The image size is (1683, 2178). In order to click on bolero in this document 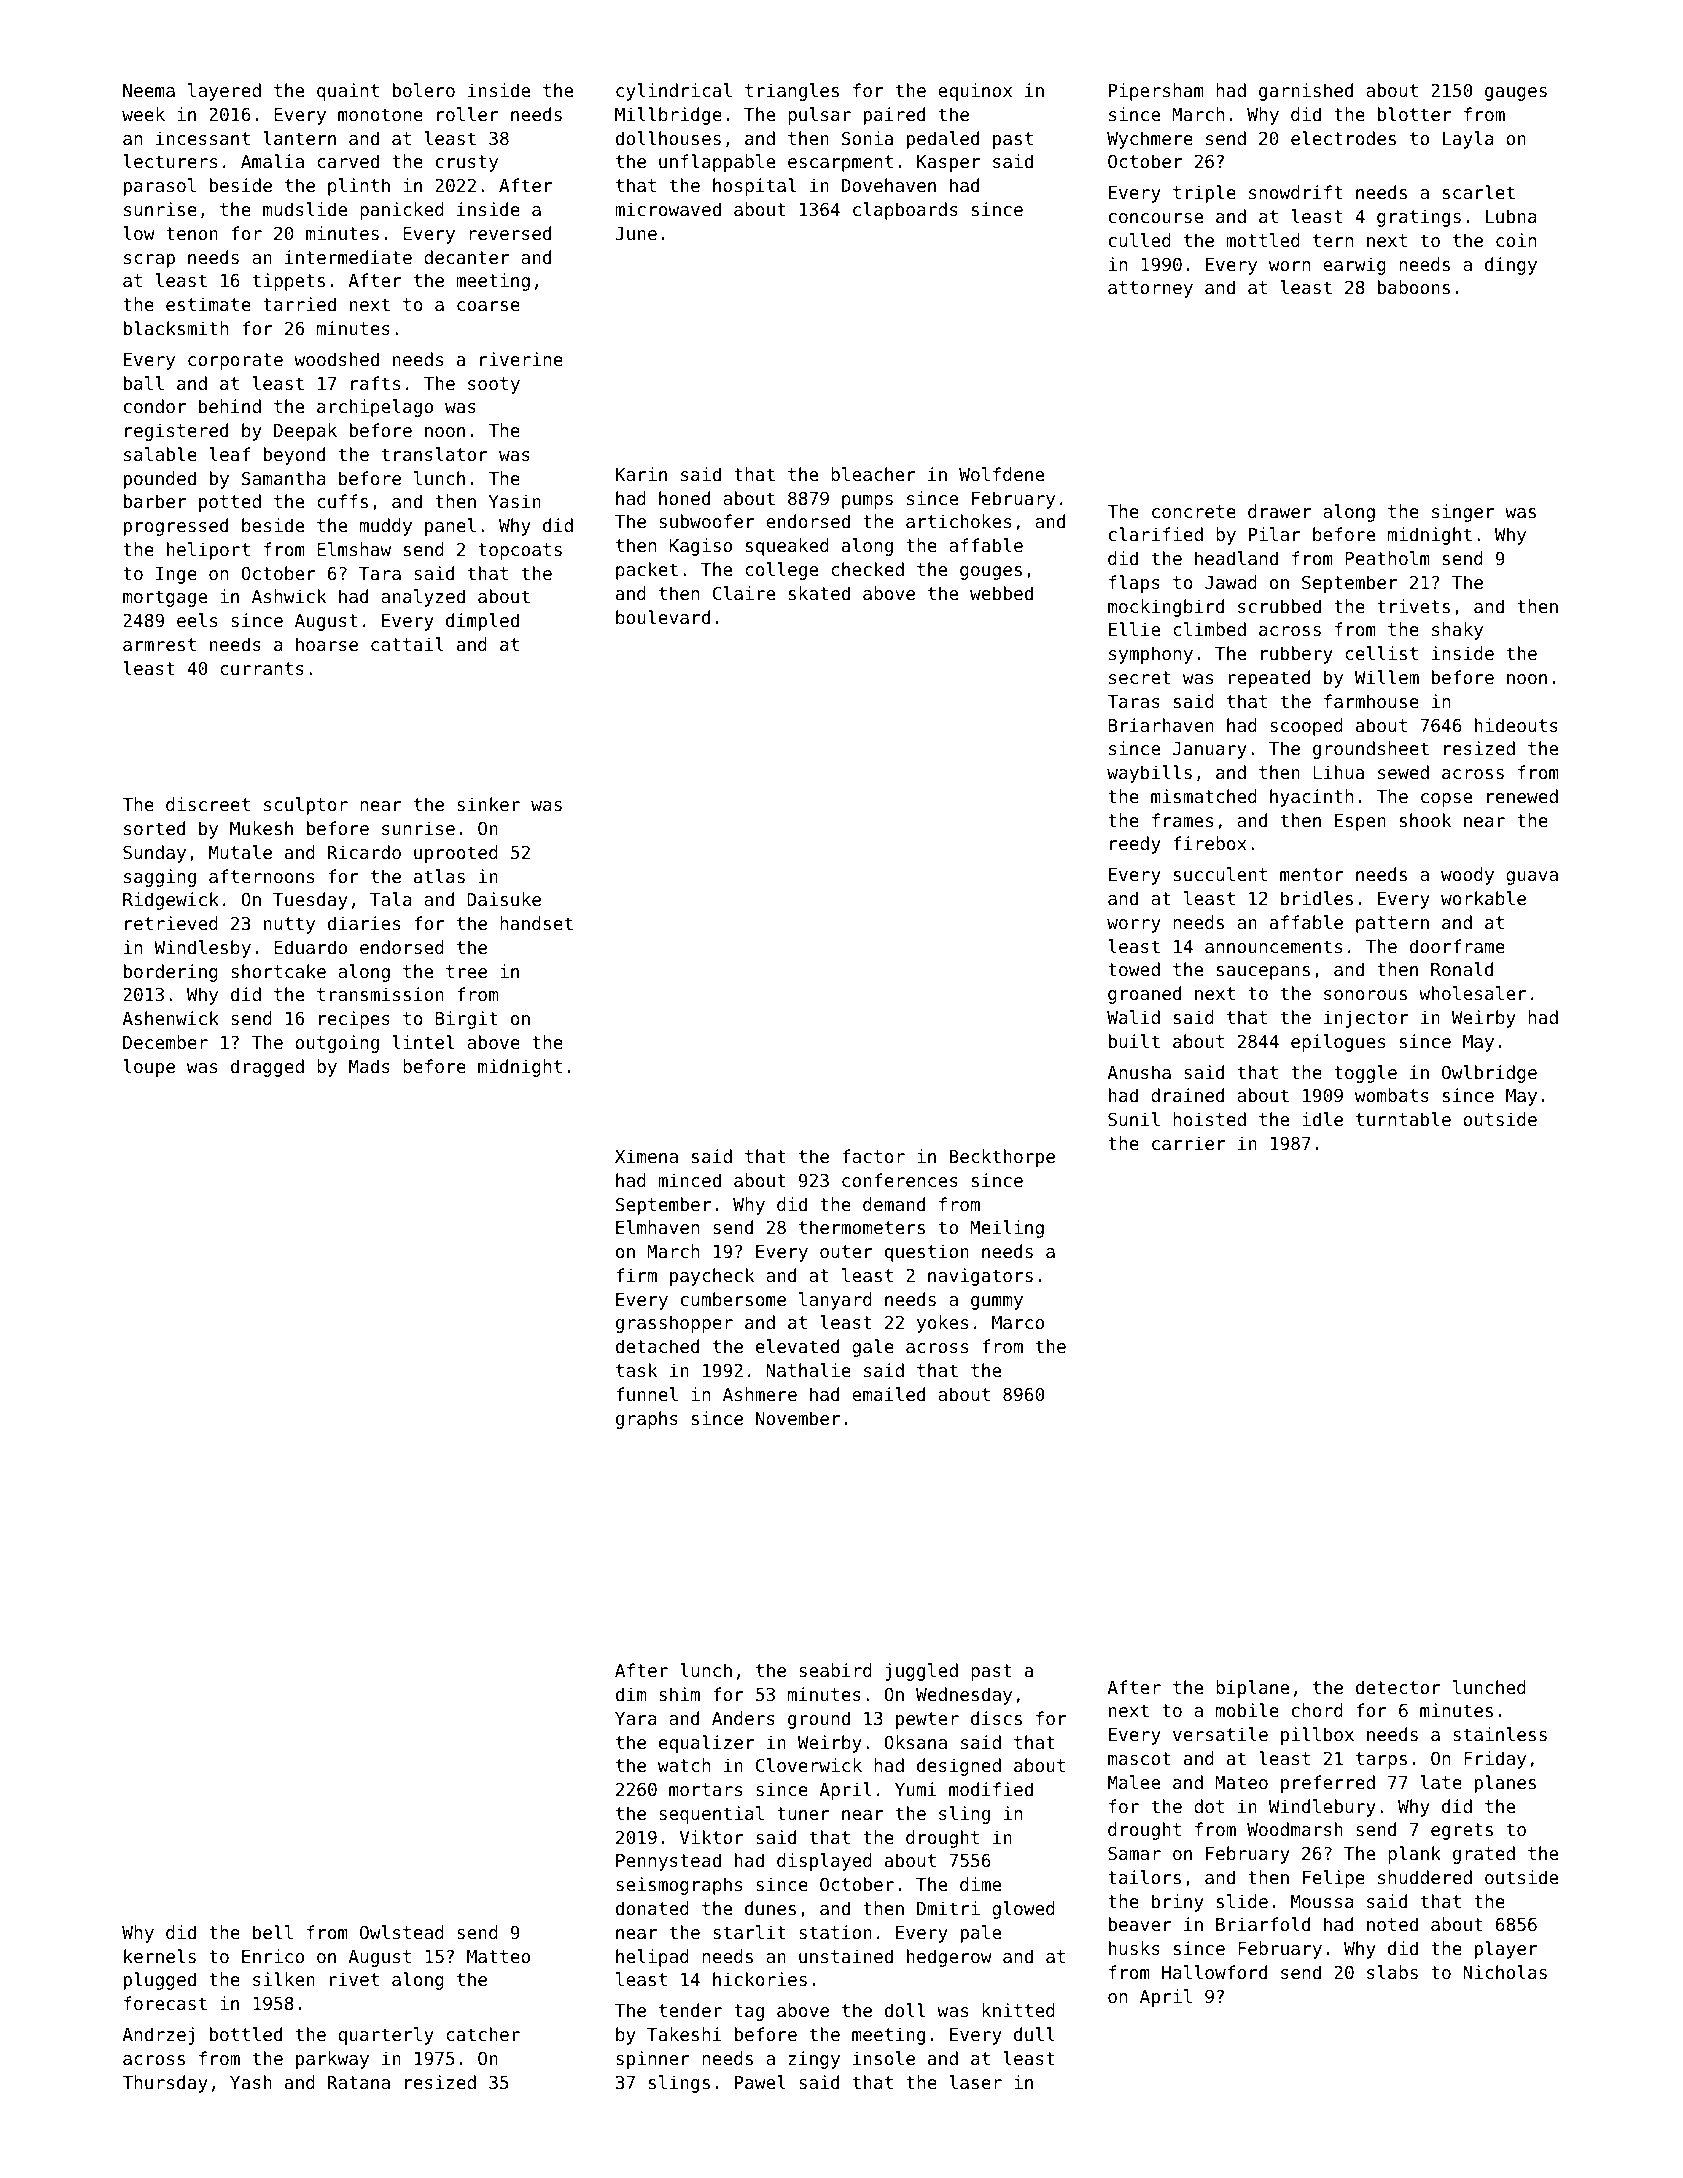, I will do `click(424, 90)`.
